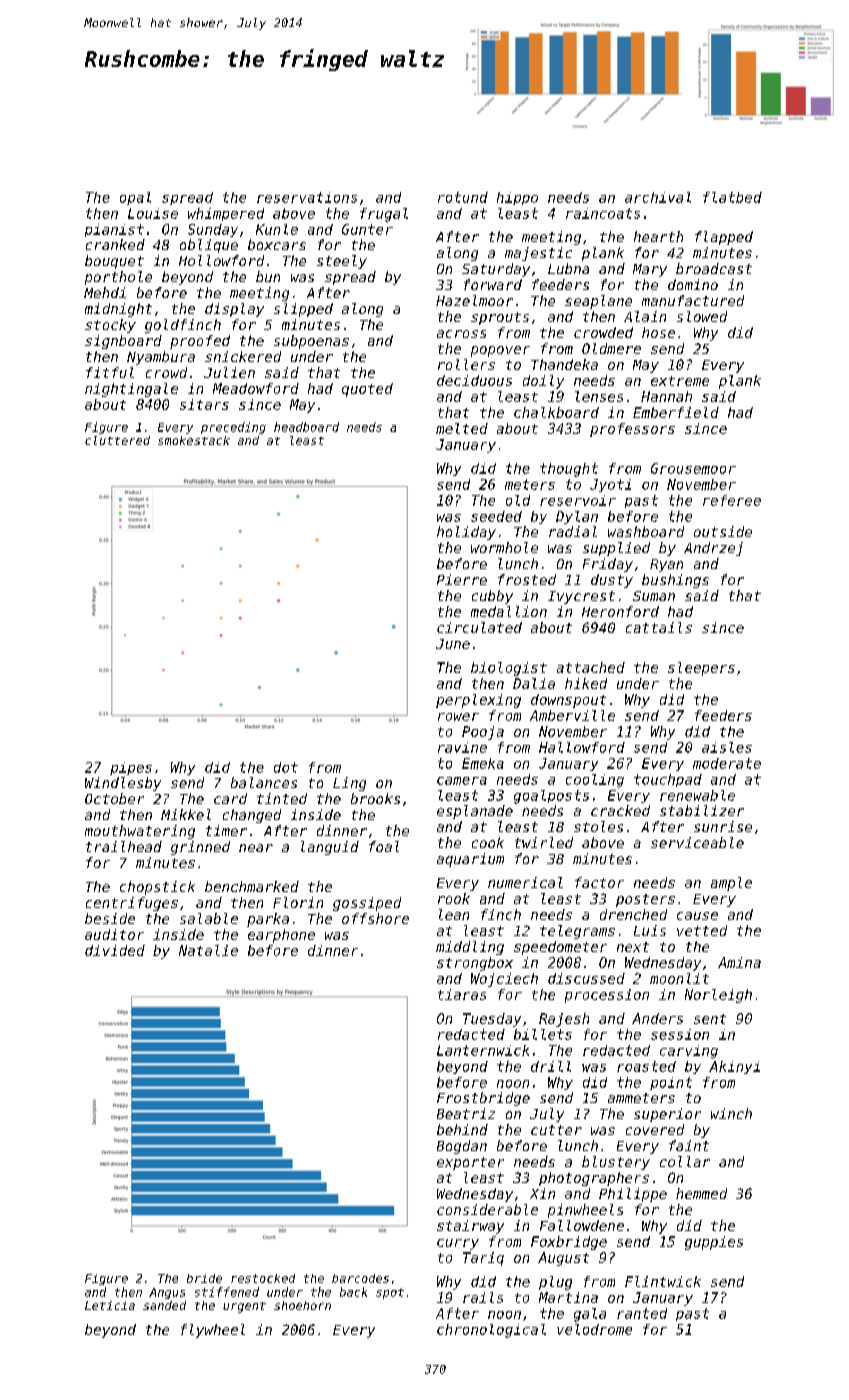 This image has height=1400, width=849. I want to click on holiday, so click(466, 533).
